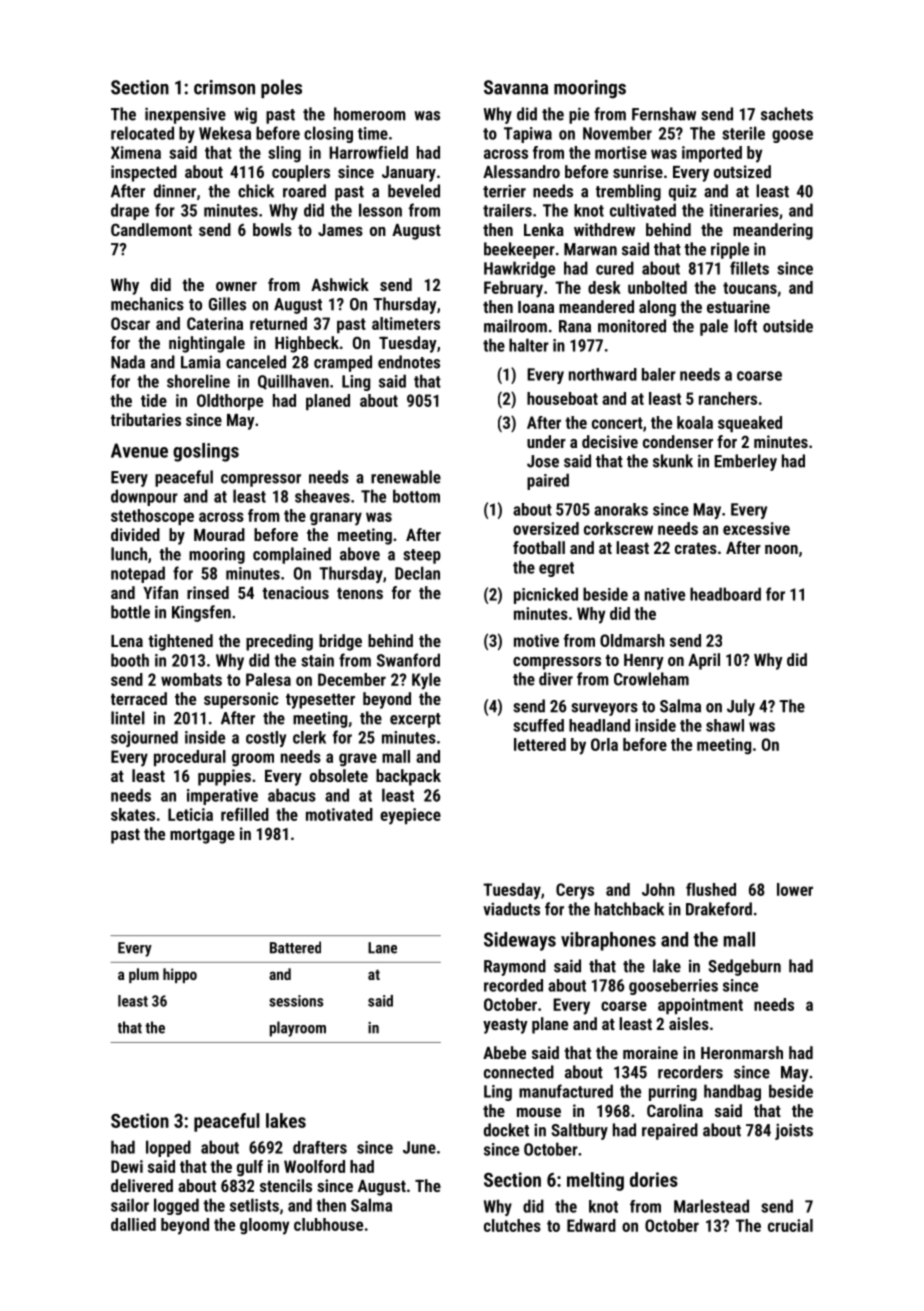 This screenshot has height=1311, width=924. Describe the element at coordinates (773, 231) in the screenshot. I see `meandering` at that location.
